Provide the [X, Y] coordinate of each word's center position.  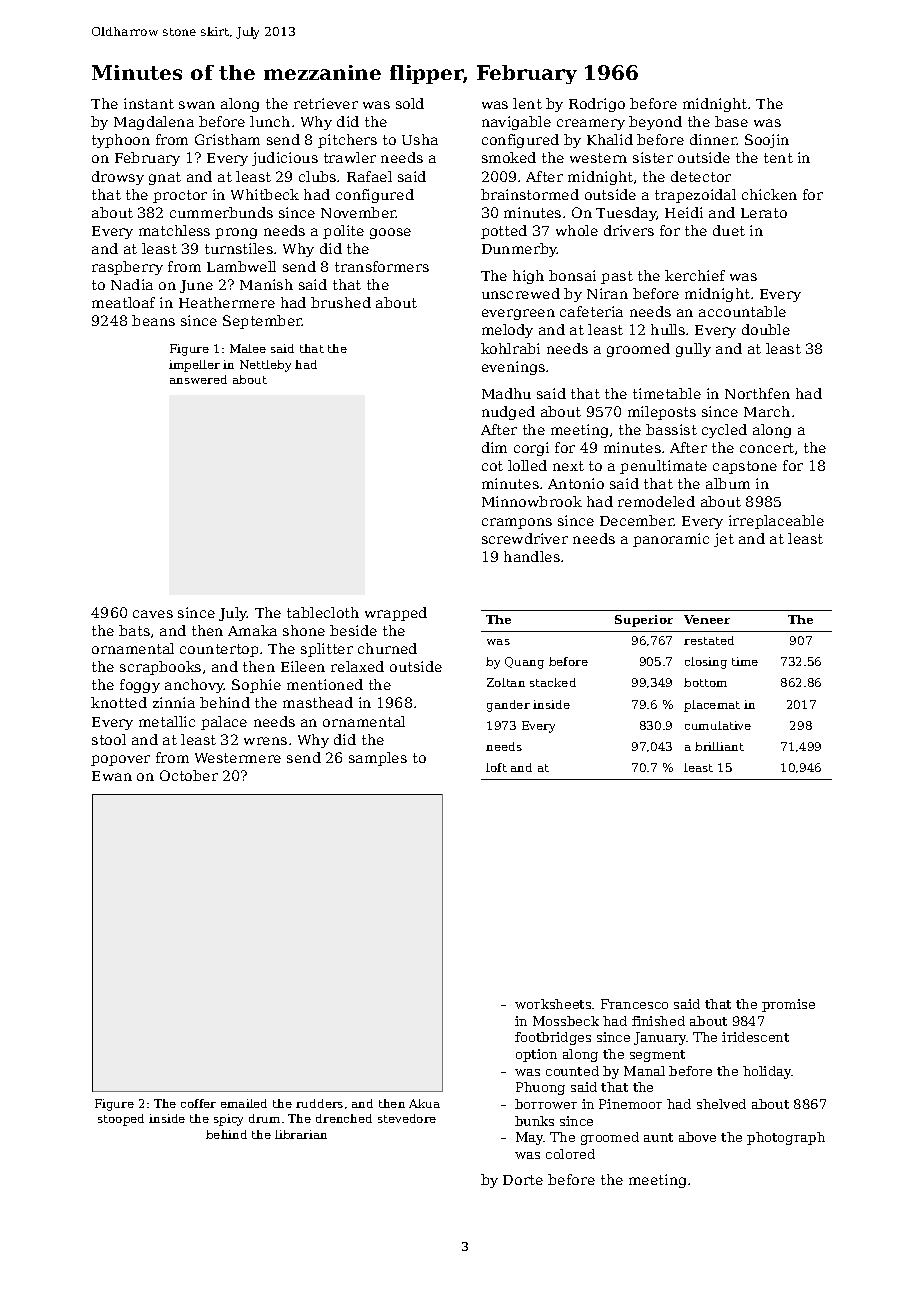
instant [149, 103]
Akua [424, 1103]
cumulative [718, 725]
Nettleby [265, 366]
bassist [671, 429]
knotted [119, 702]
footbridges [553, 1038]
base [731, 121]
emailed [244, 1103]
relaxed [357, 666]
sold [410, 103]
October [189, 775]
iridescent [755, 1037]
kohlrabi [510, 348]
